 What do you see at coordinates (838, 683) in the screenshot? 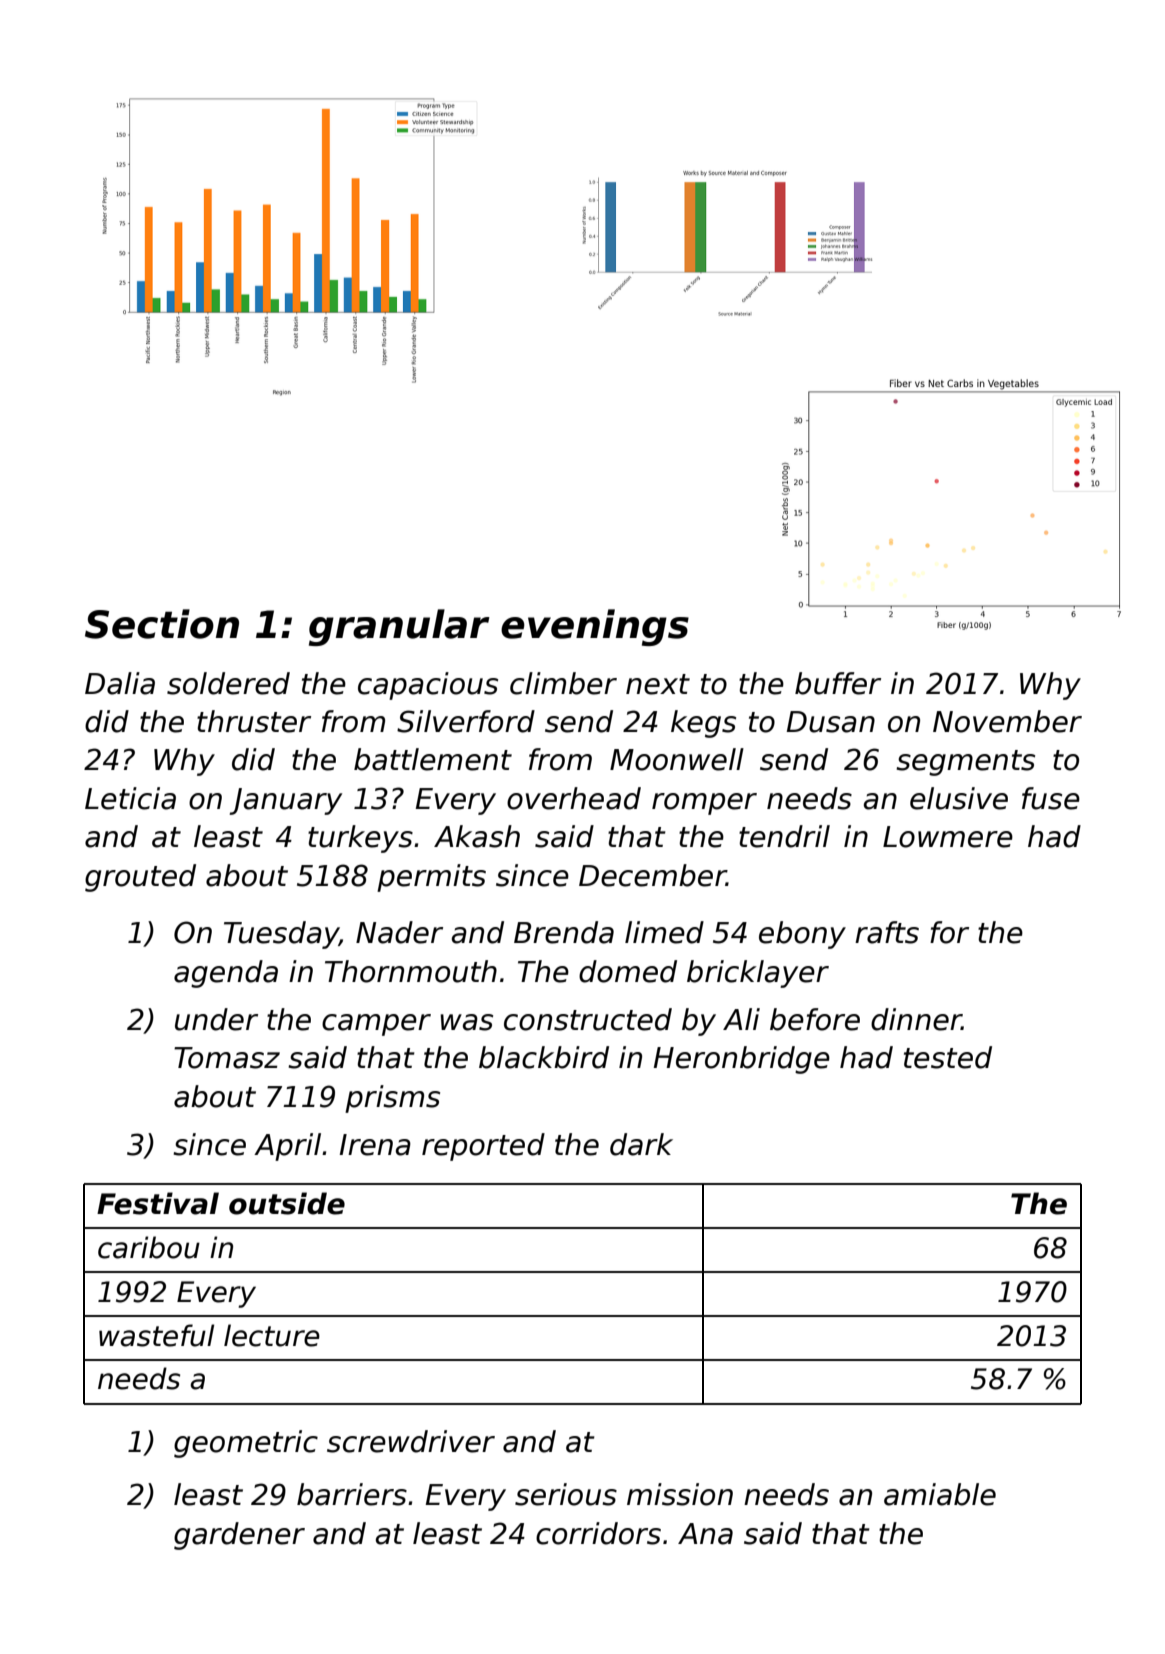
I see `buffer` at bounding box center [838, 683].
